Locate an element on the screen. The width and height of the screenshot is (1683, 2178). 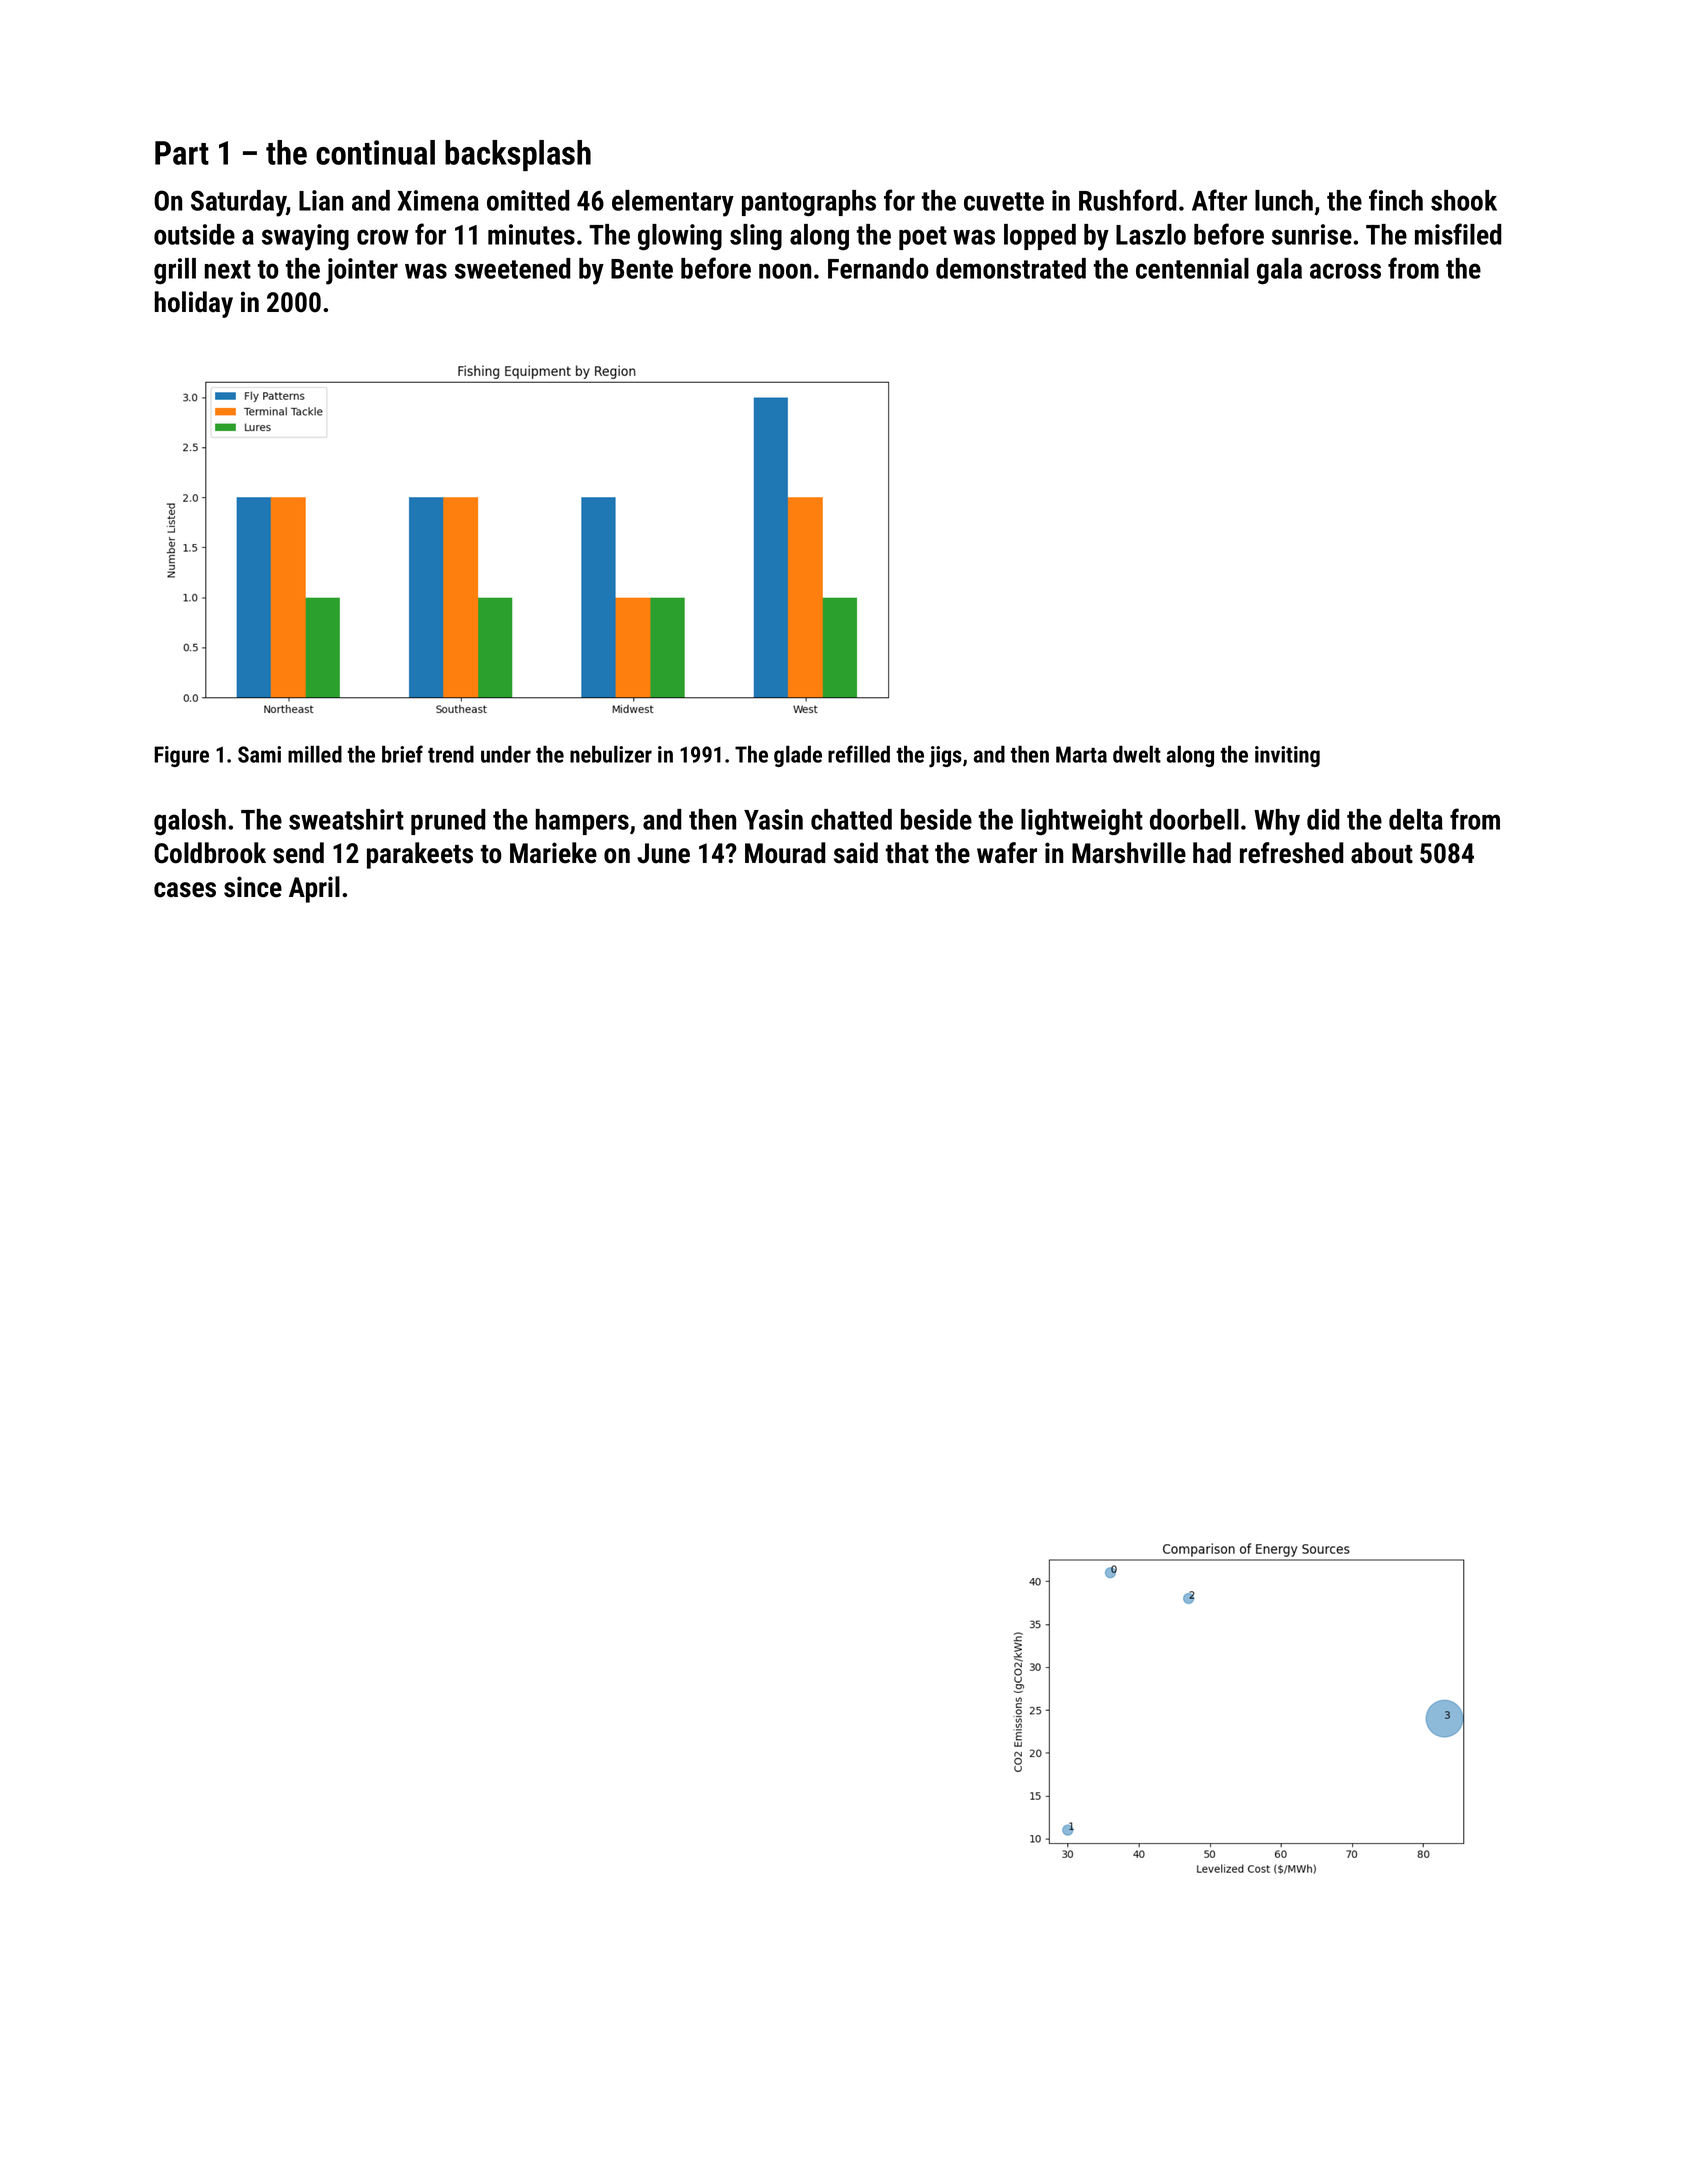
refilled is located at coordinates (859, 754).
